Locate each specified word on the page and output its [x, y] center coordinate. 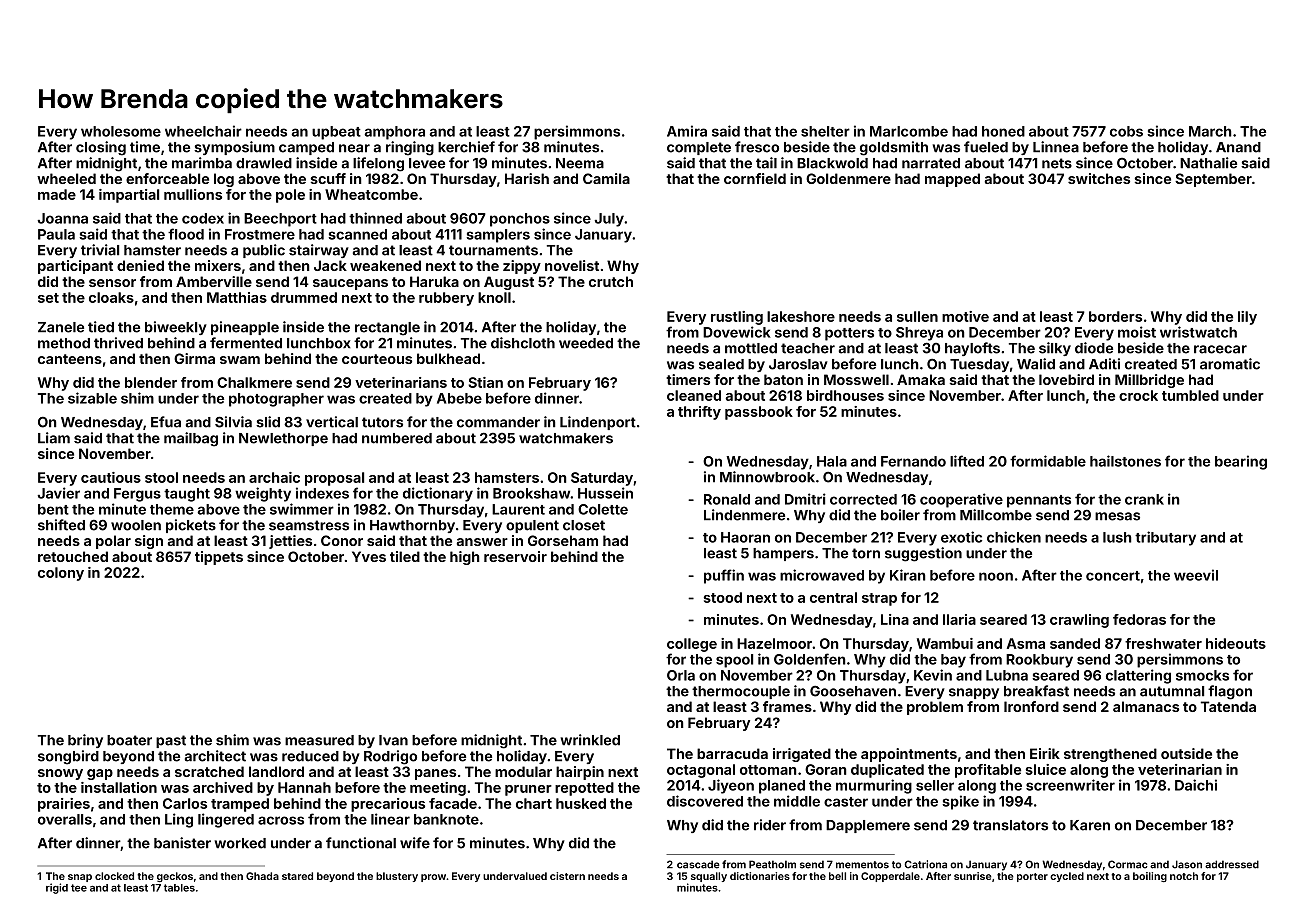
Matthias [237, 297]
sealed [721, 364]
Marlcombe [909, 131]
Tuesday [979, 365]
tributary [1165, 538]
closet [584, 525]
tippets [219, 558]
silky [1055, 349]
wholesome [121, 131]
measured [319, 740]
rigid [57, 888]
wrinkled [590, 740]
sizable [92, 398]
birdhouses [845, 395]
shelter [825, 131]
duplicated [887, 771]
